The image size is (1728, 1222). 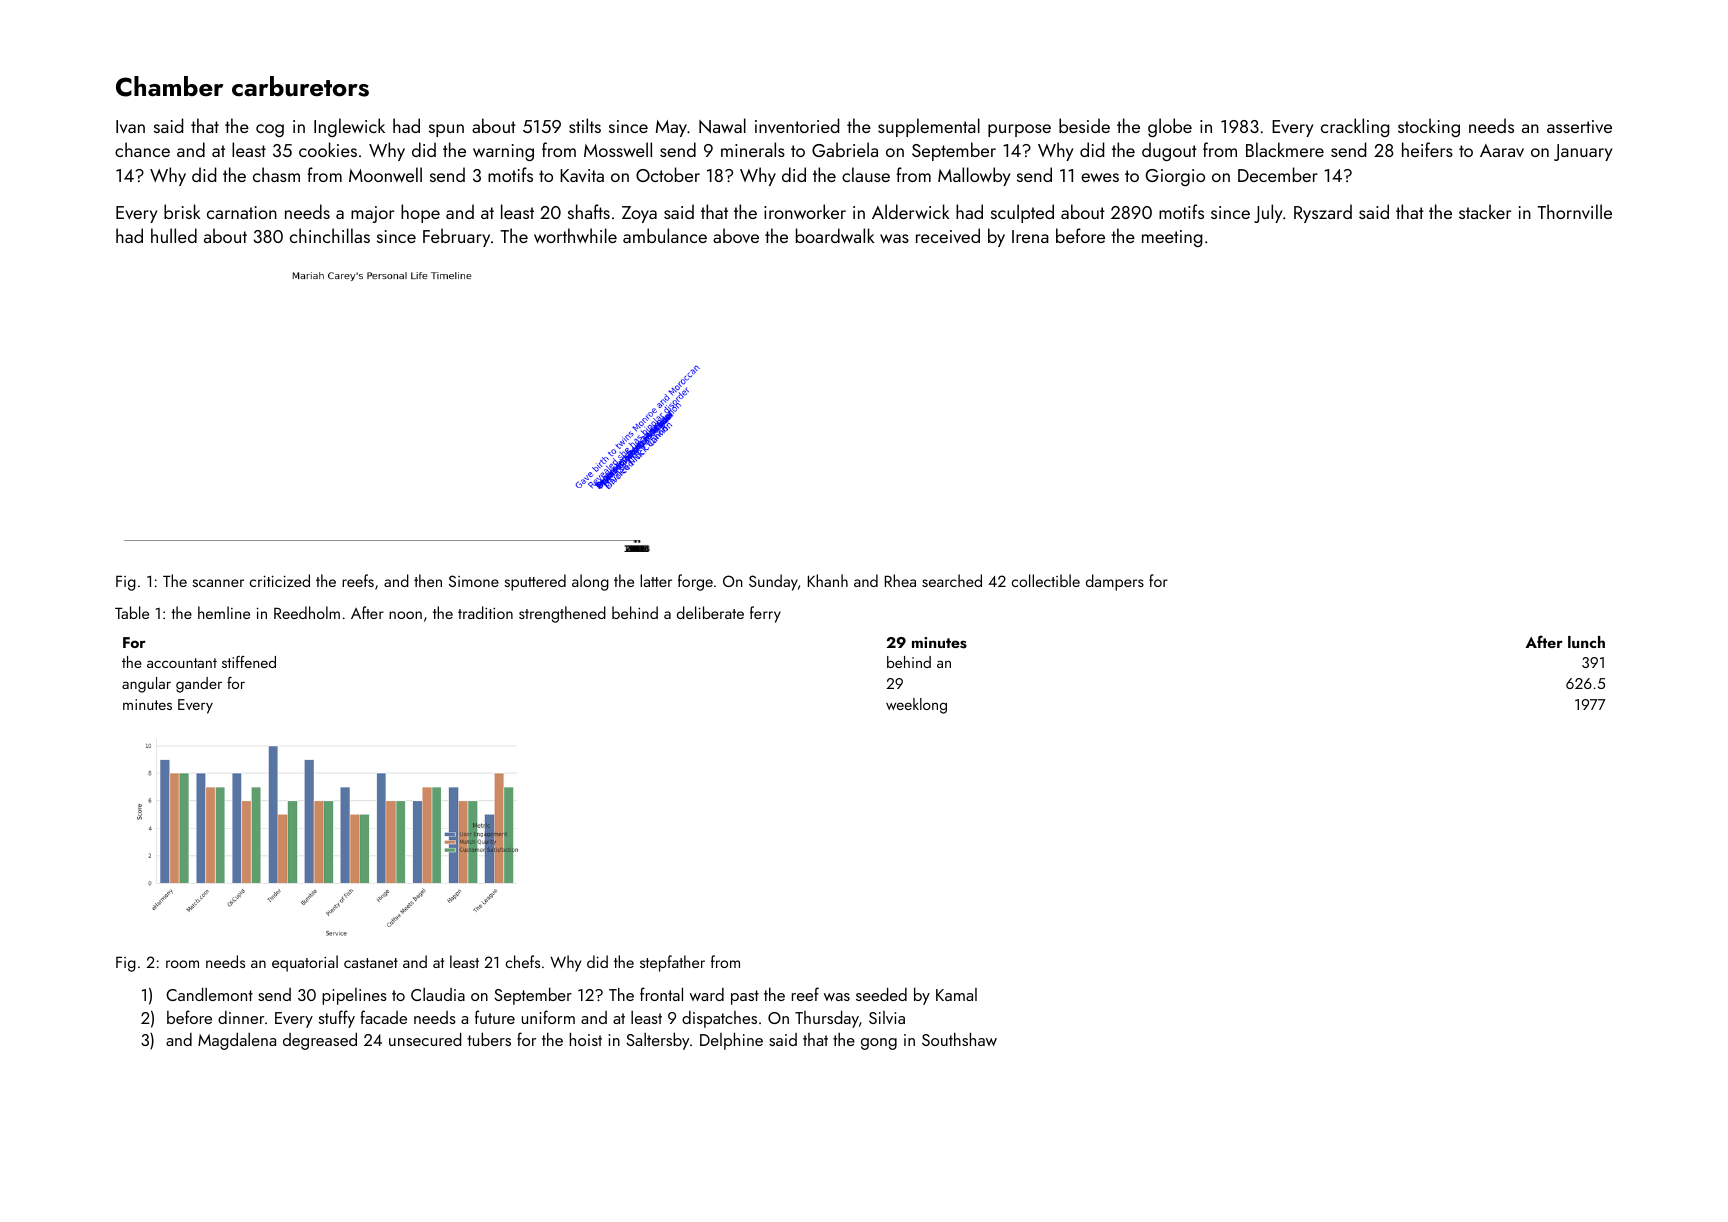 I want to click on assertive, so click(x=1579, y=126).
